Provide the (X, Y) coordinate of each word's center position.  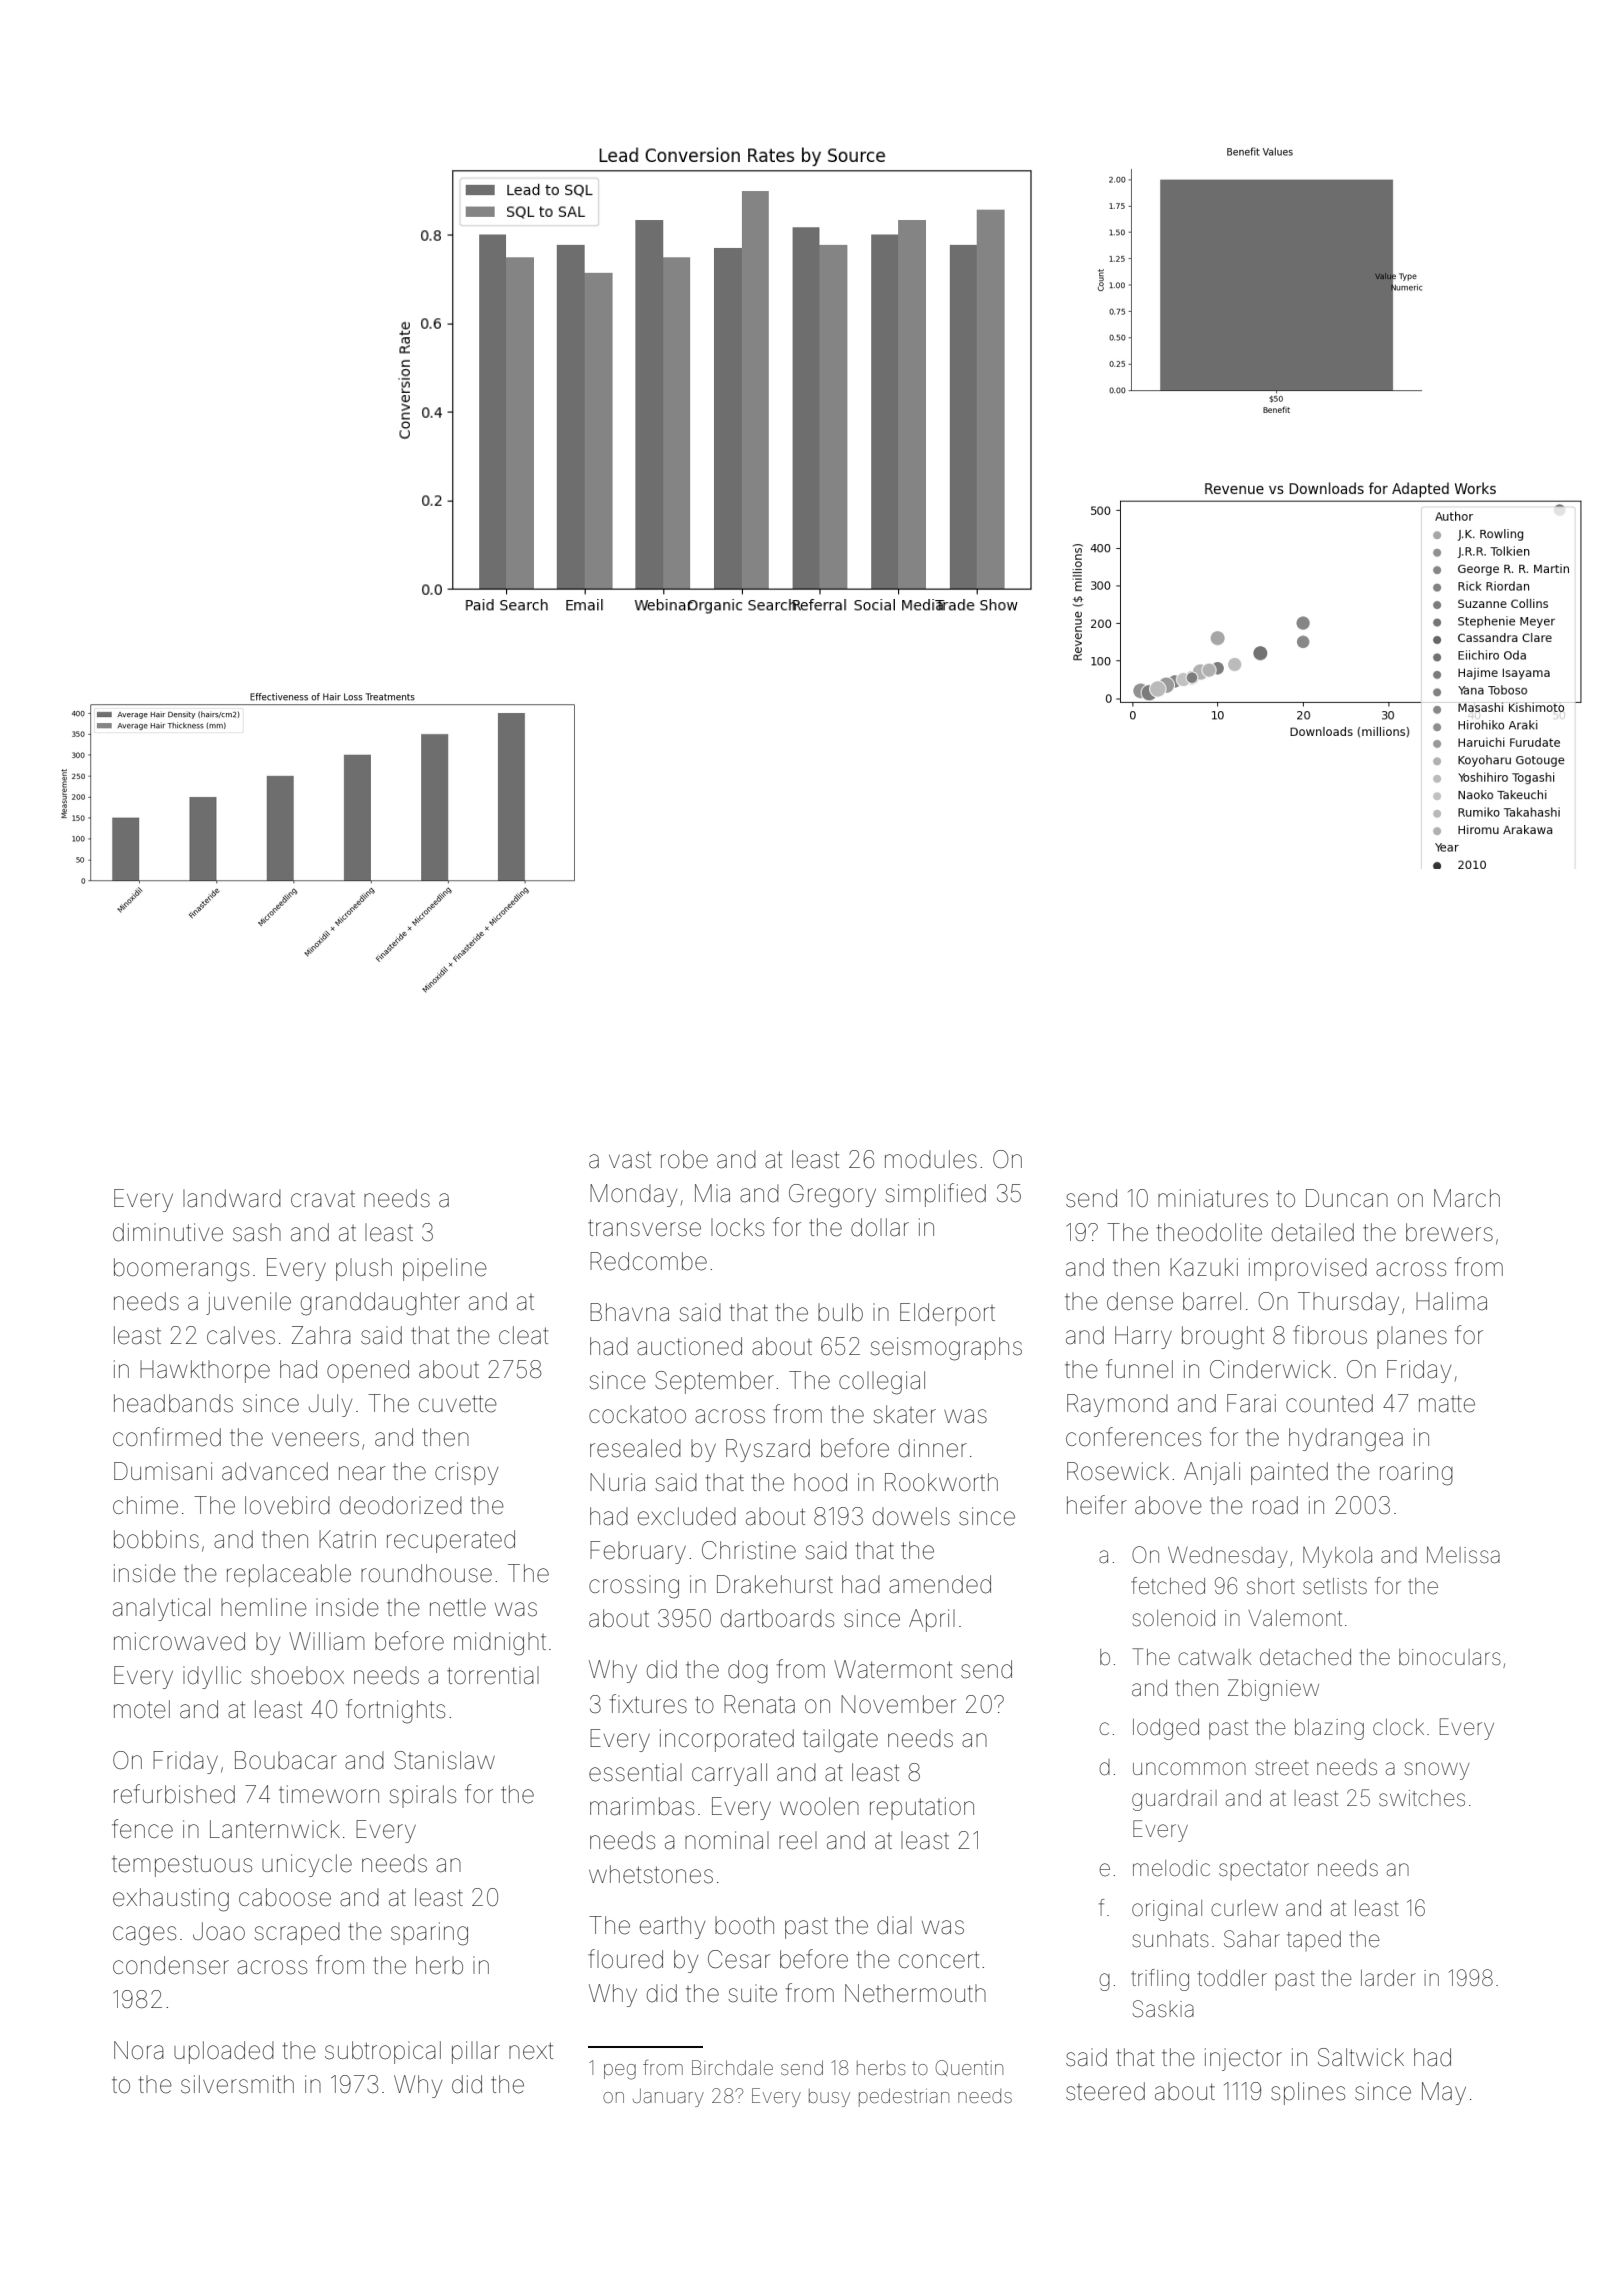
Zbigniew (1273, 1690)
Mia (712, 1193)
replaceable (289, 1575)
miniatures (1213, 1198)
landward (232, 1198)
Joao (219, 1931)
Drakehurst (775, 1584)
